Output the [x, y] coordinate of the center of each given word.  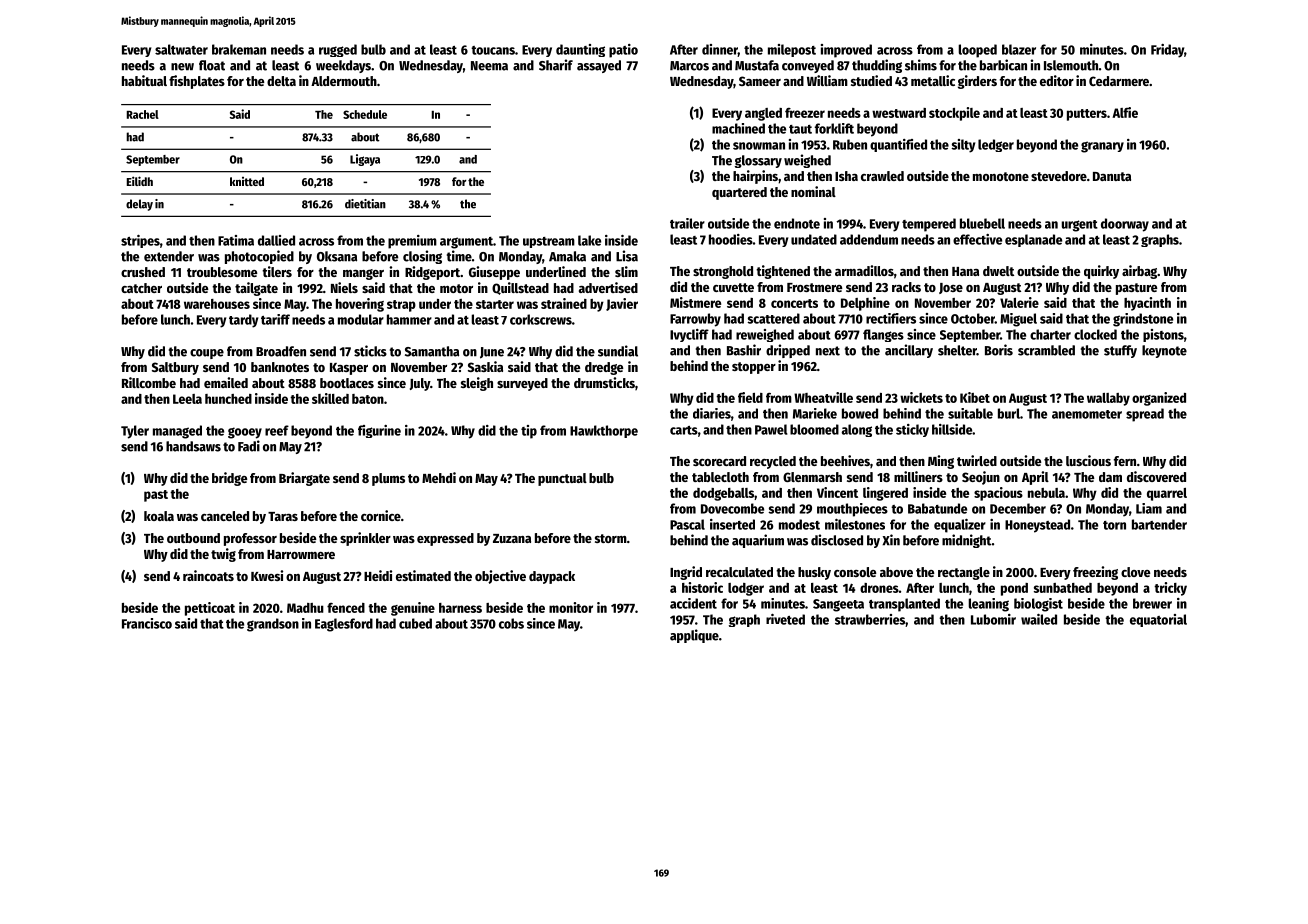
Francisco [147, 623]
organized [1159, 399]
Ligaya [365, 160]
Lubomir [993, 619]
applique [694, 636]
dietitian [365, 204]
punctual [562, 479]
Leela [187, 399]
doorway [1125, 225]
